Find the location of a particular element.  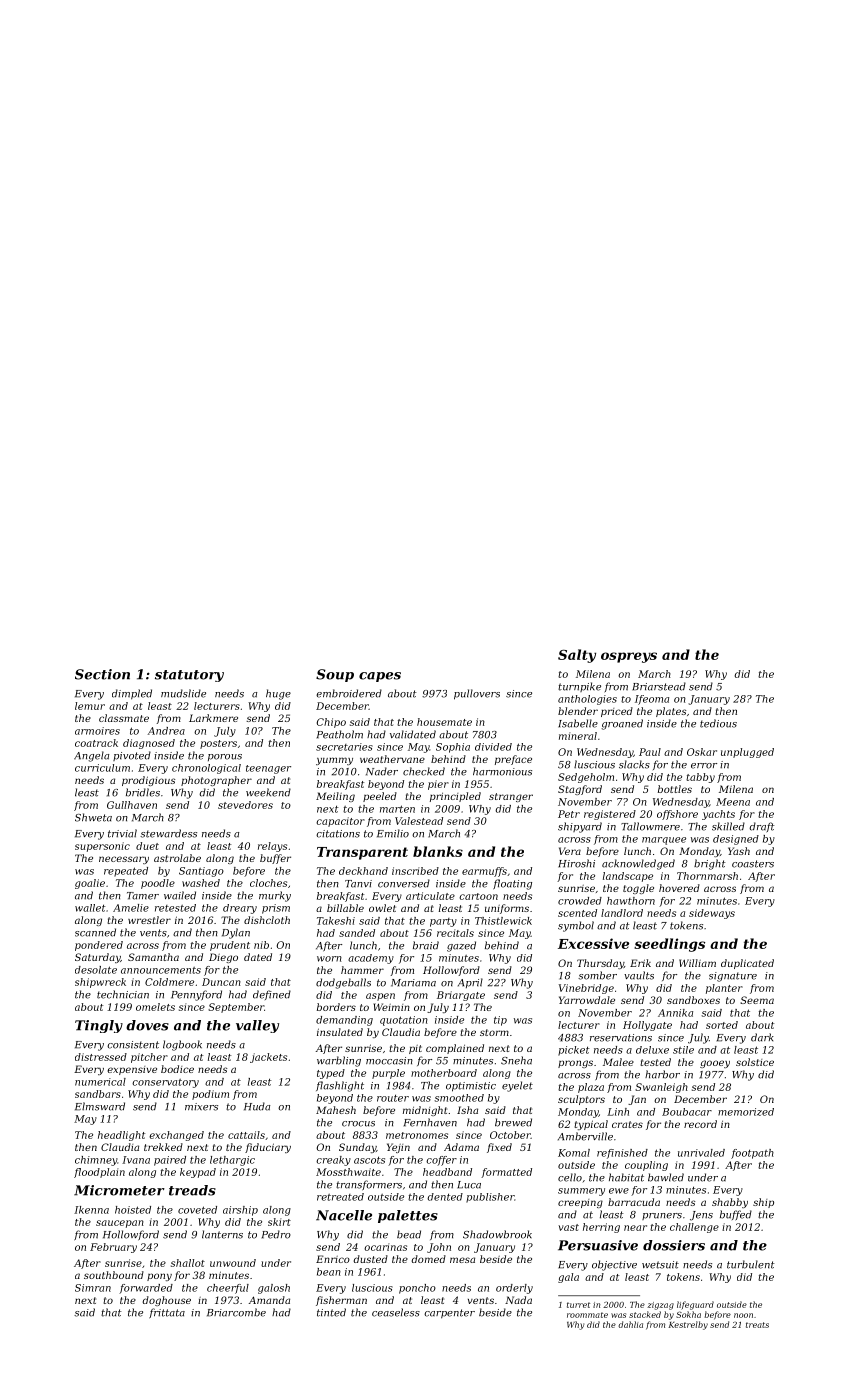

shallot is located at coordinates (188, 1263).
